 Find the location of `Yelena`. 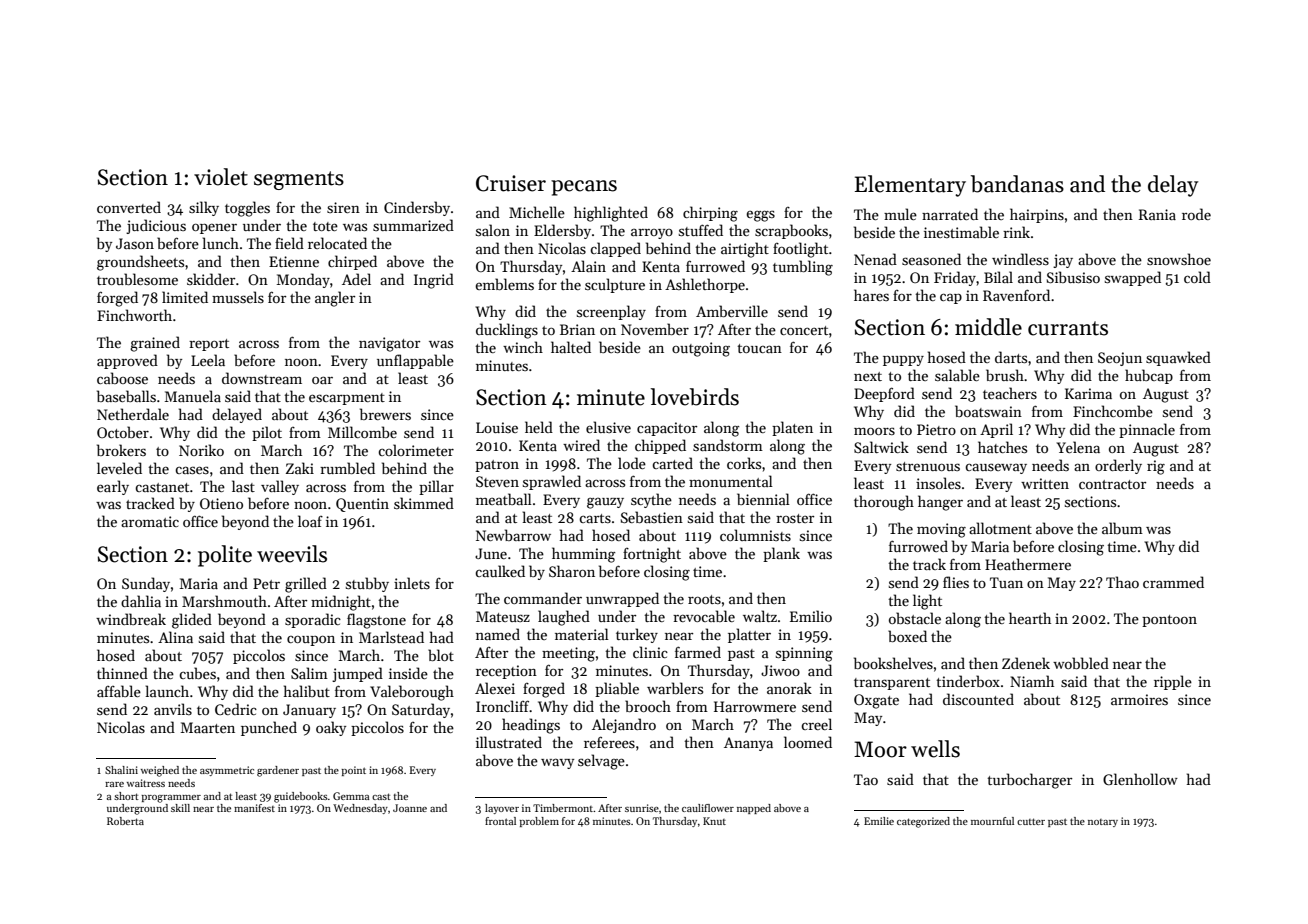

Yelena is located at coordinates (1078, 447).
